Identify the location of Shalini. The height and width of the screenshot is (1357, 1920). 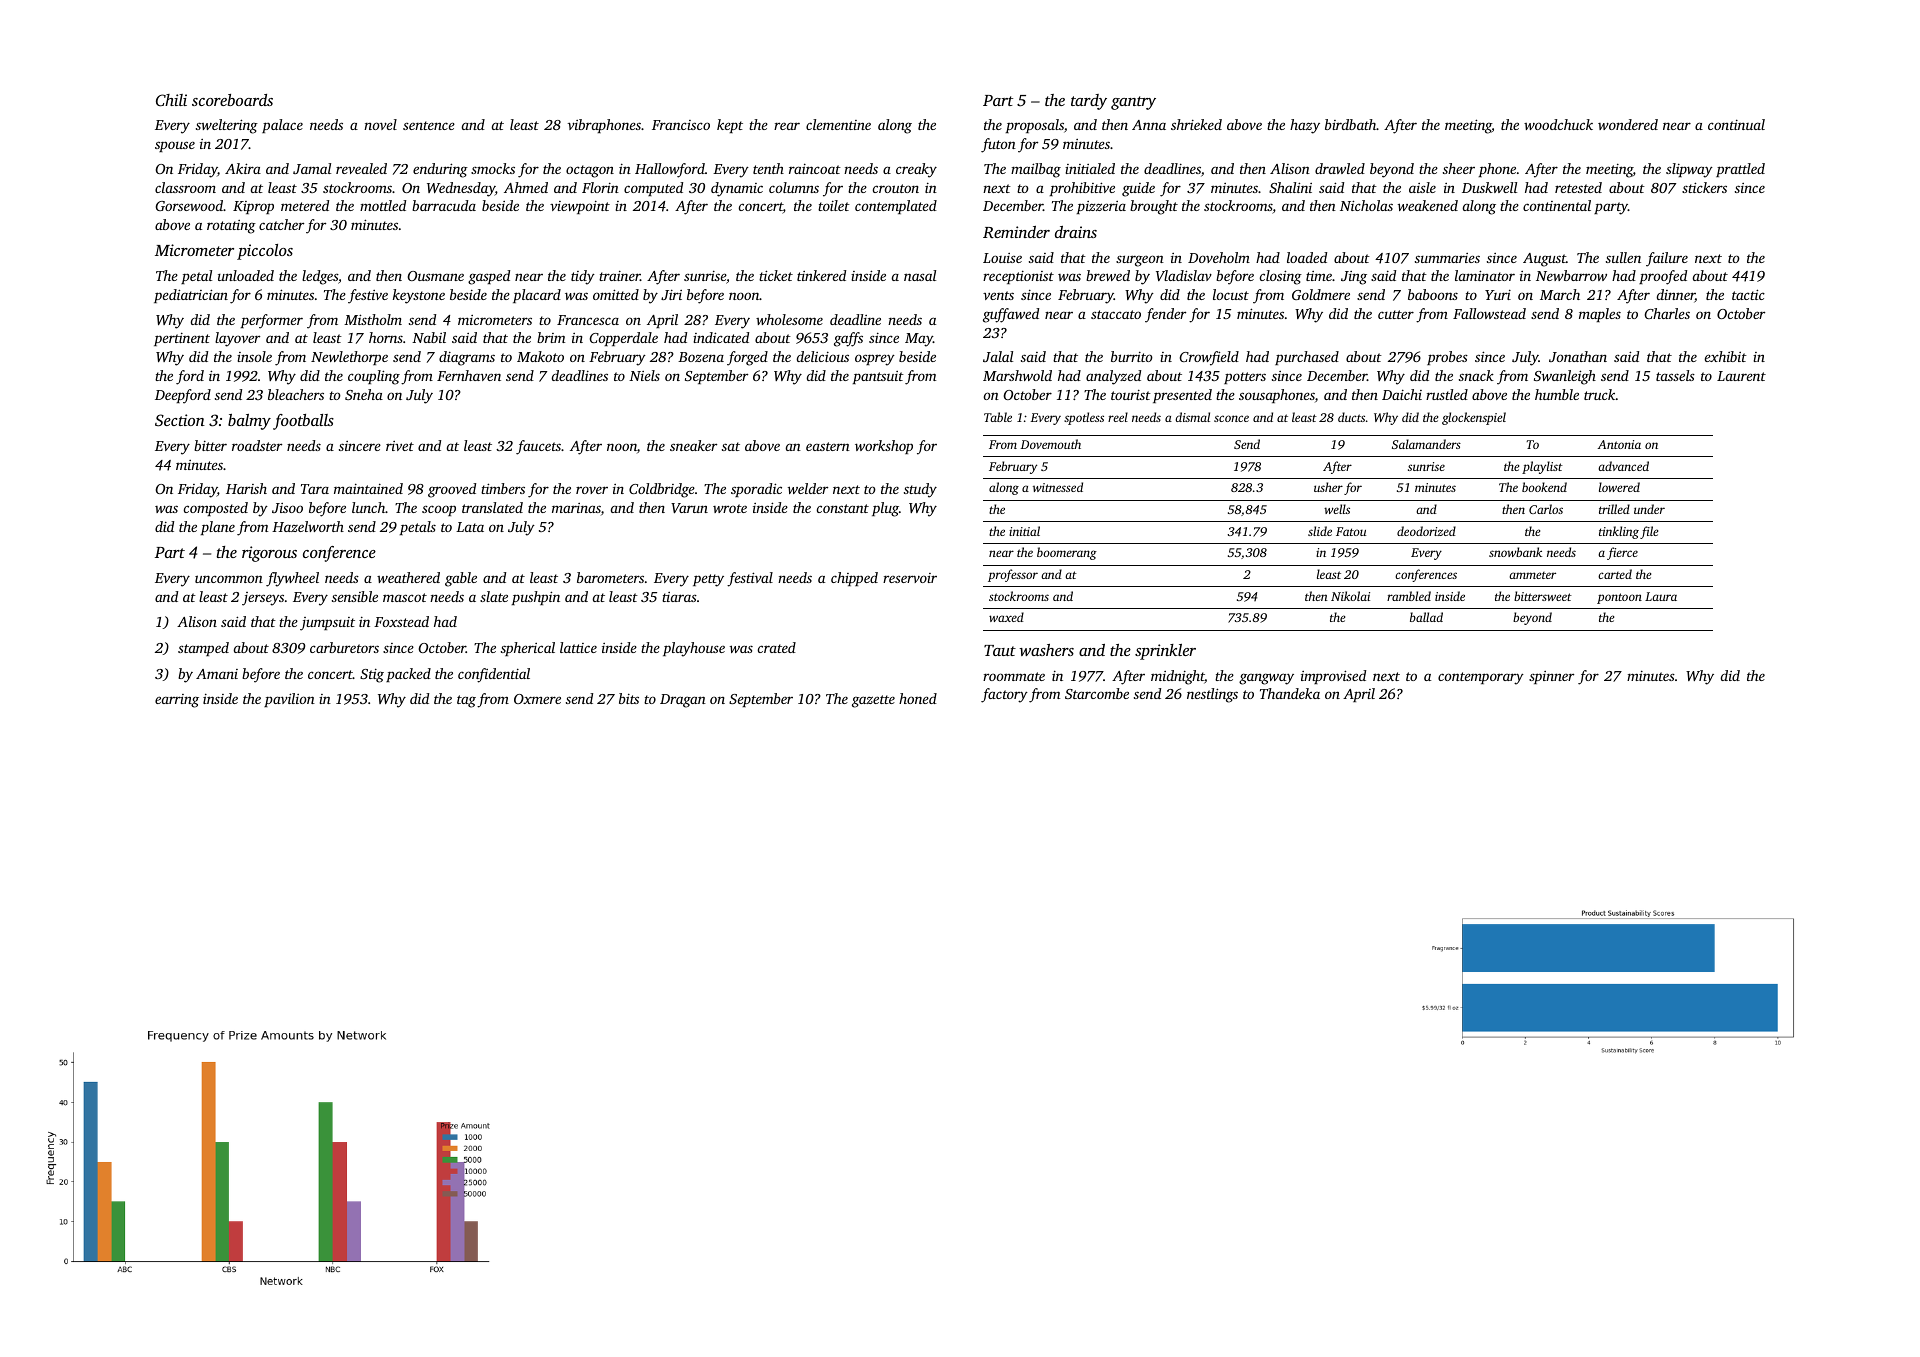
(1290, 187).
